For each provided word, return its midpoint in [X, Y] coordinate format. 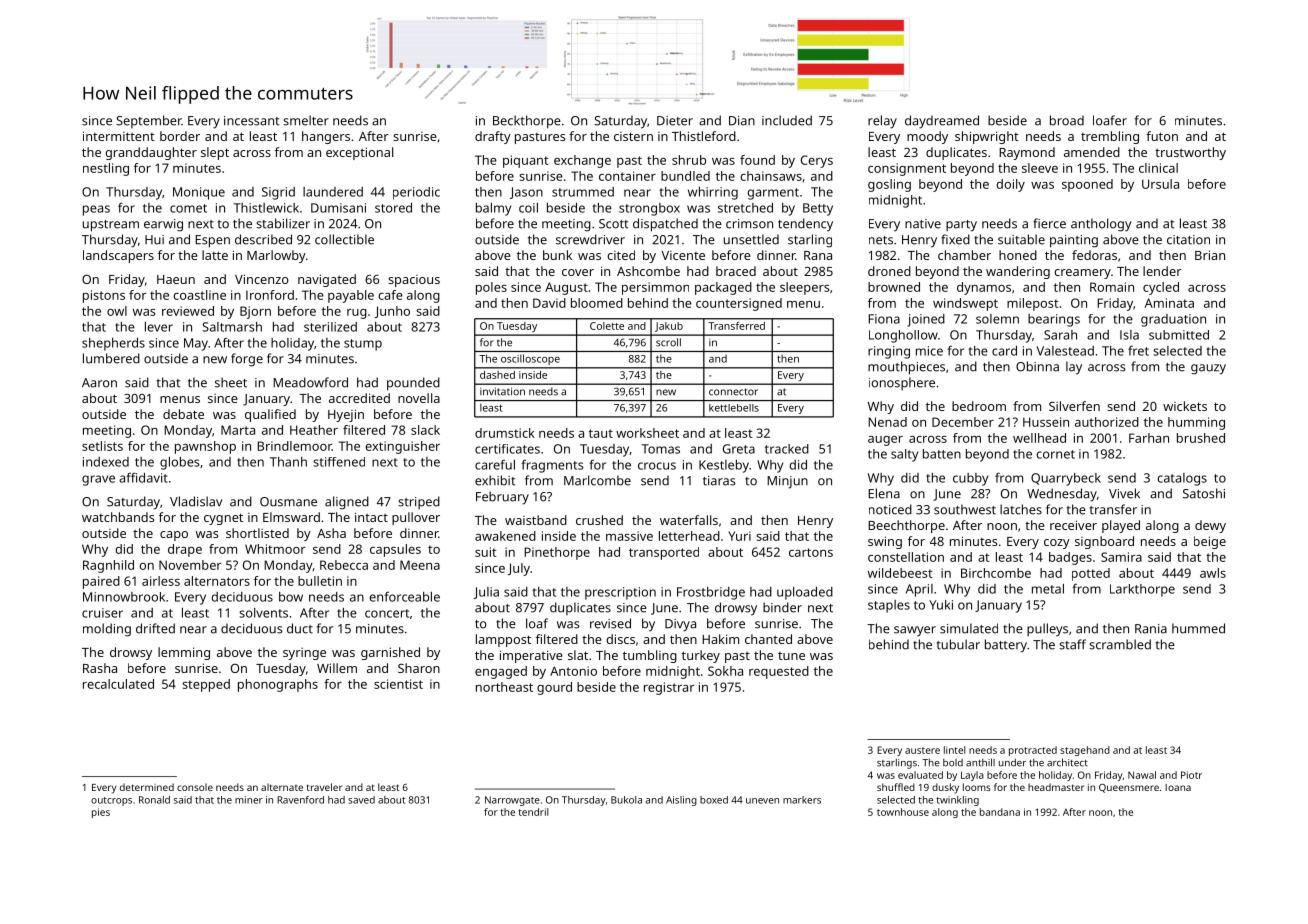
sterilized [330, 327]
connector [733, 392]
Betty [818, 209]
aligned [347, 503]
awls [1213, 573]
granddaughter [151, 153]
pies [101, 813]
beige [1210, 542]
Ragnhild [108, 566]
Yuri [739, 536]
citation [1188, 240]
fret [1138, 350]
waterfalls [689, 520]
